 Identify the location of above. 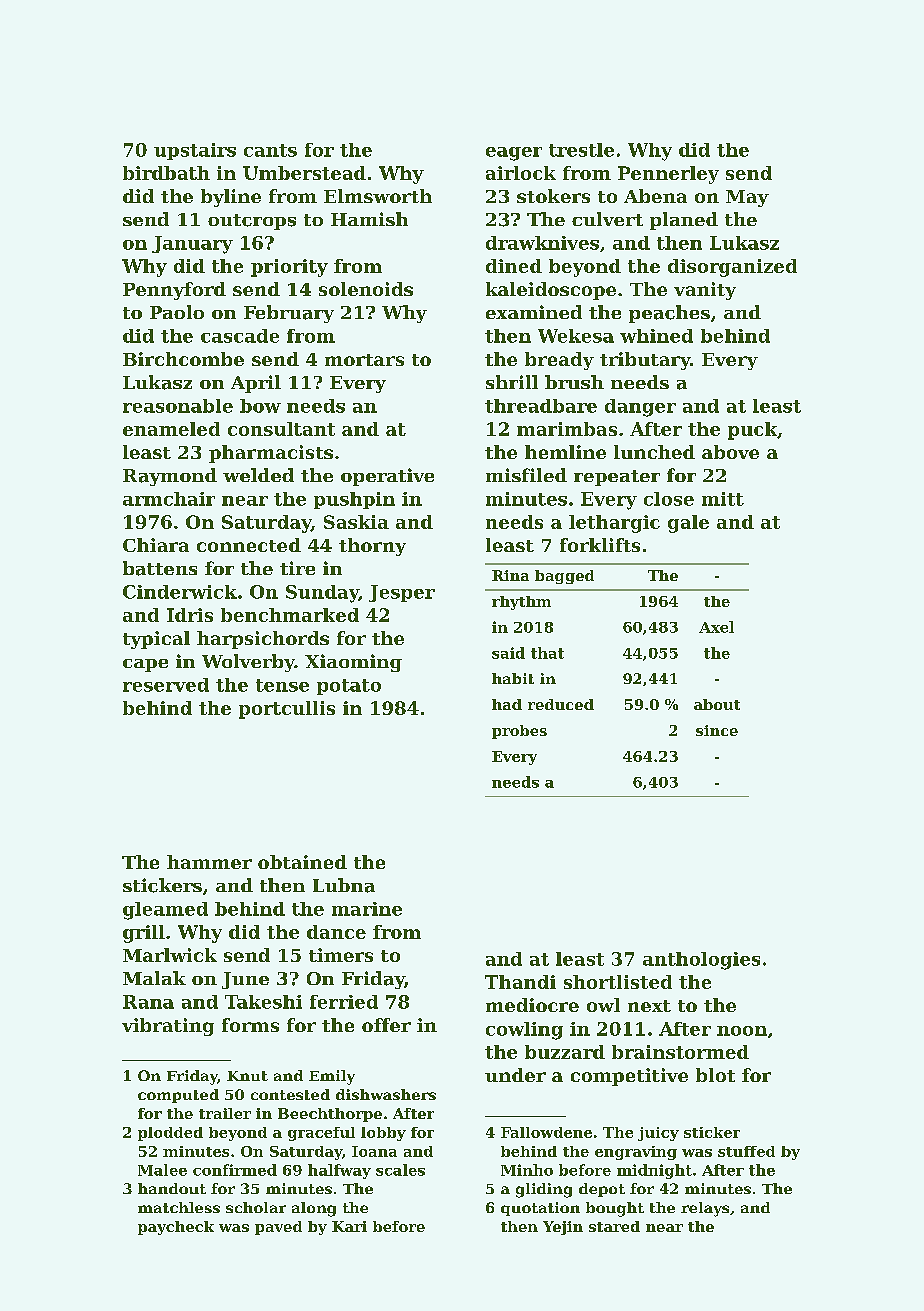
(730, 452).
